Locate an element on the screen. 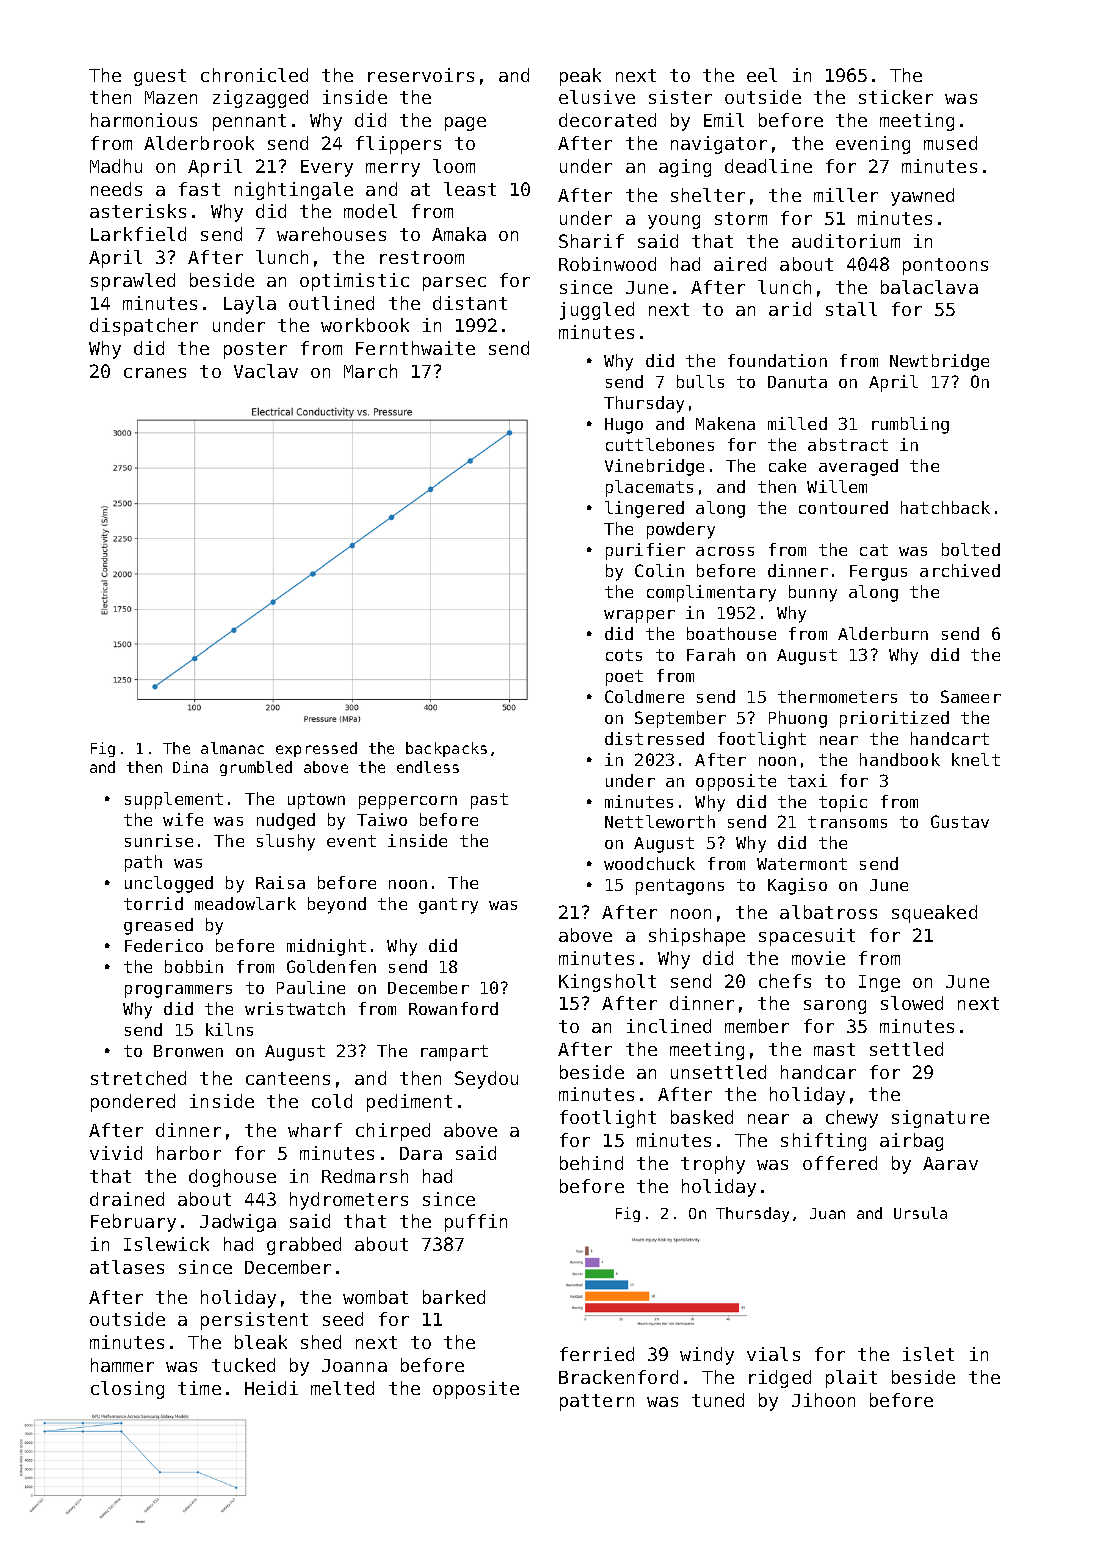 This screenshot has width=1094, height=1547. bulls is located at coordinates (700, 381).
